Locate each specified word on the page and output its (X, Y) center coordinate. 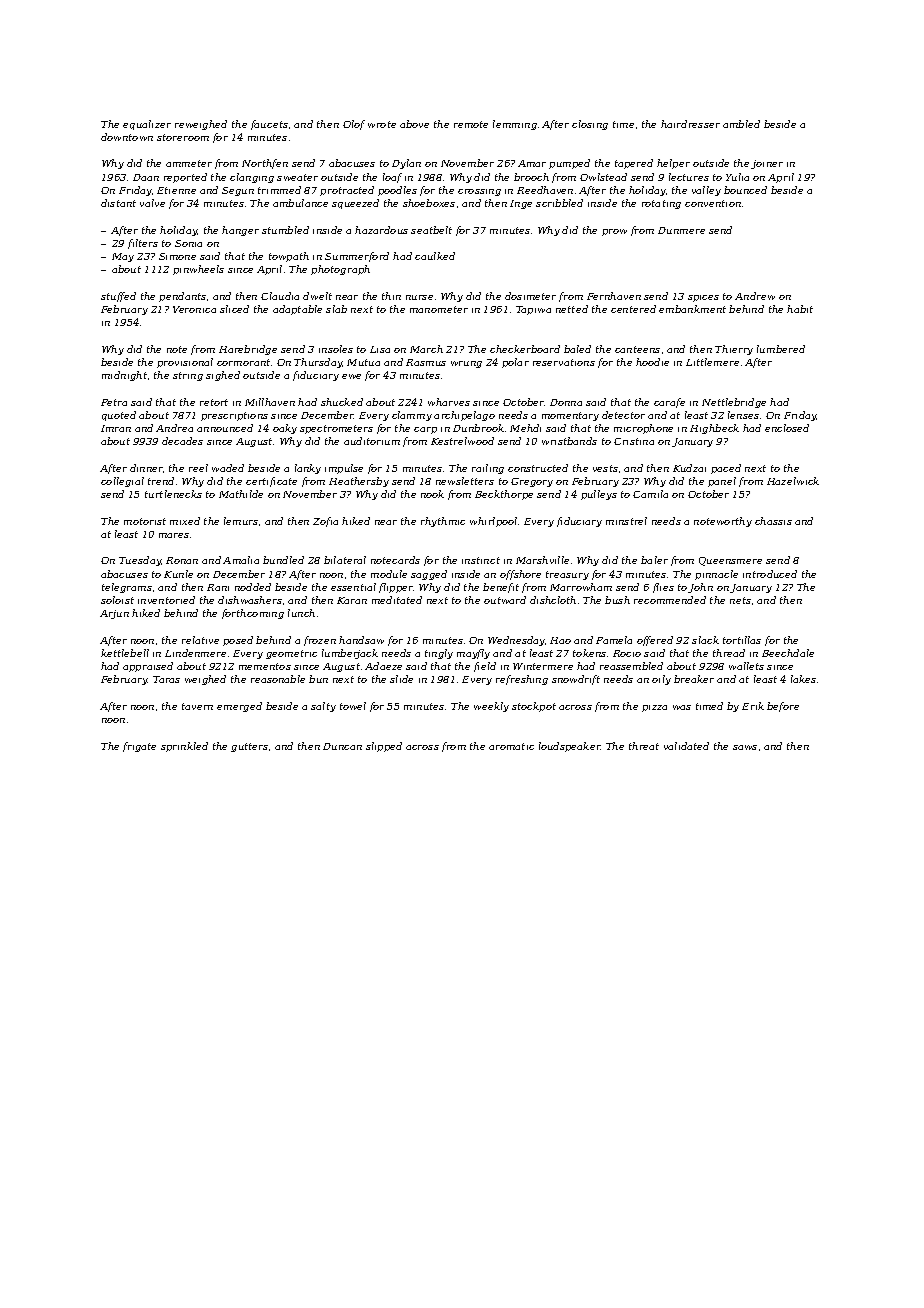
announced (225, 428)
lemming (515, 125)
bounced (745, 190)
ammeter (189, 163)
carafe (669, 403)
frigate (139, 747)
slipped (384, 747)
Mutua (363, 362)
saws (745, 747)
